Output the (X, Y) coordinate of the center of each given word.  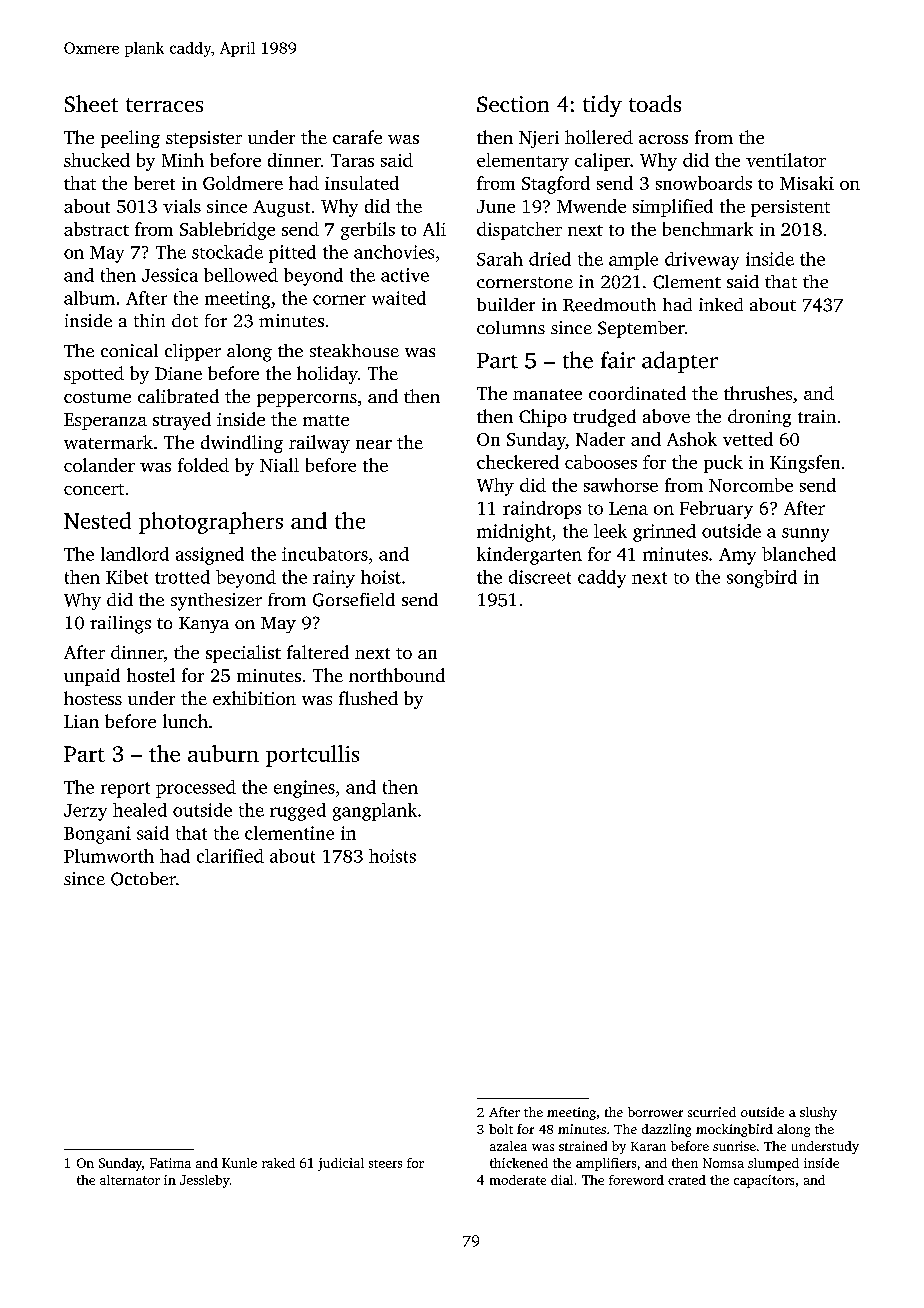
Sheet (91, 103)
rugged (298, 812)
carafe (357, 137)
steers (385, 1164)
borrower (655, 1112)
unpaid (92, 677)
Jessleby (205, 1181)
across (663, 139)
